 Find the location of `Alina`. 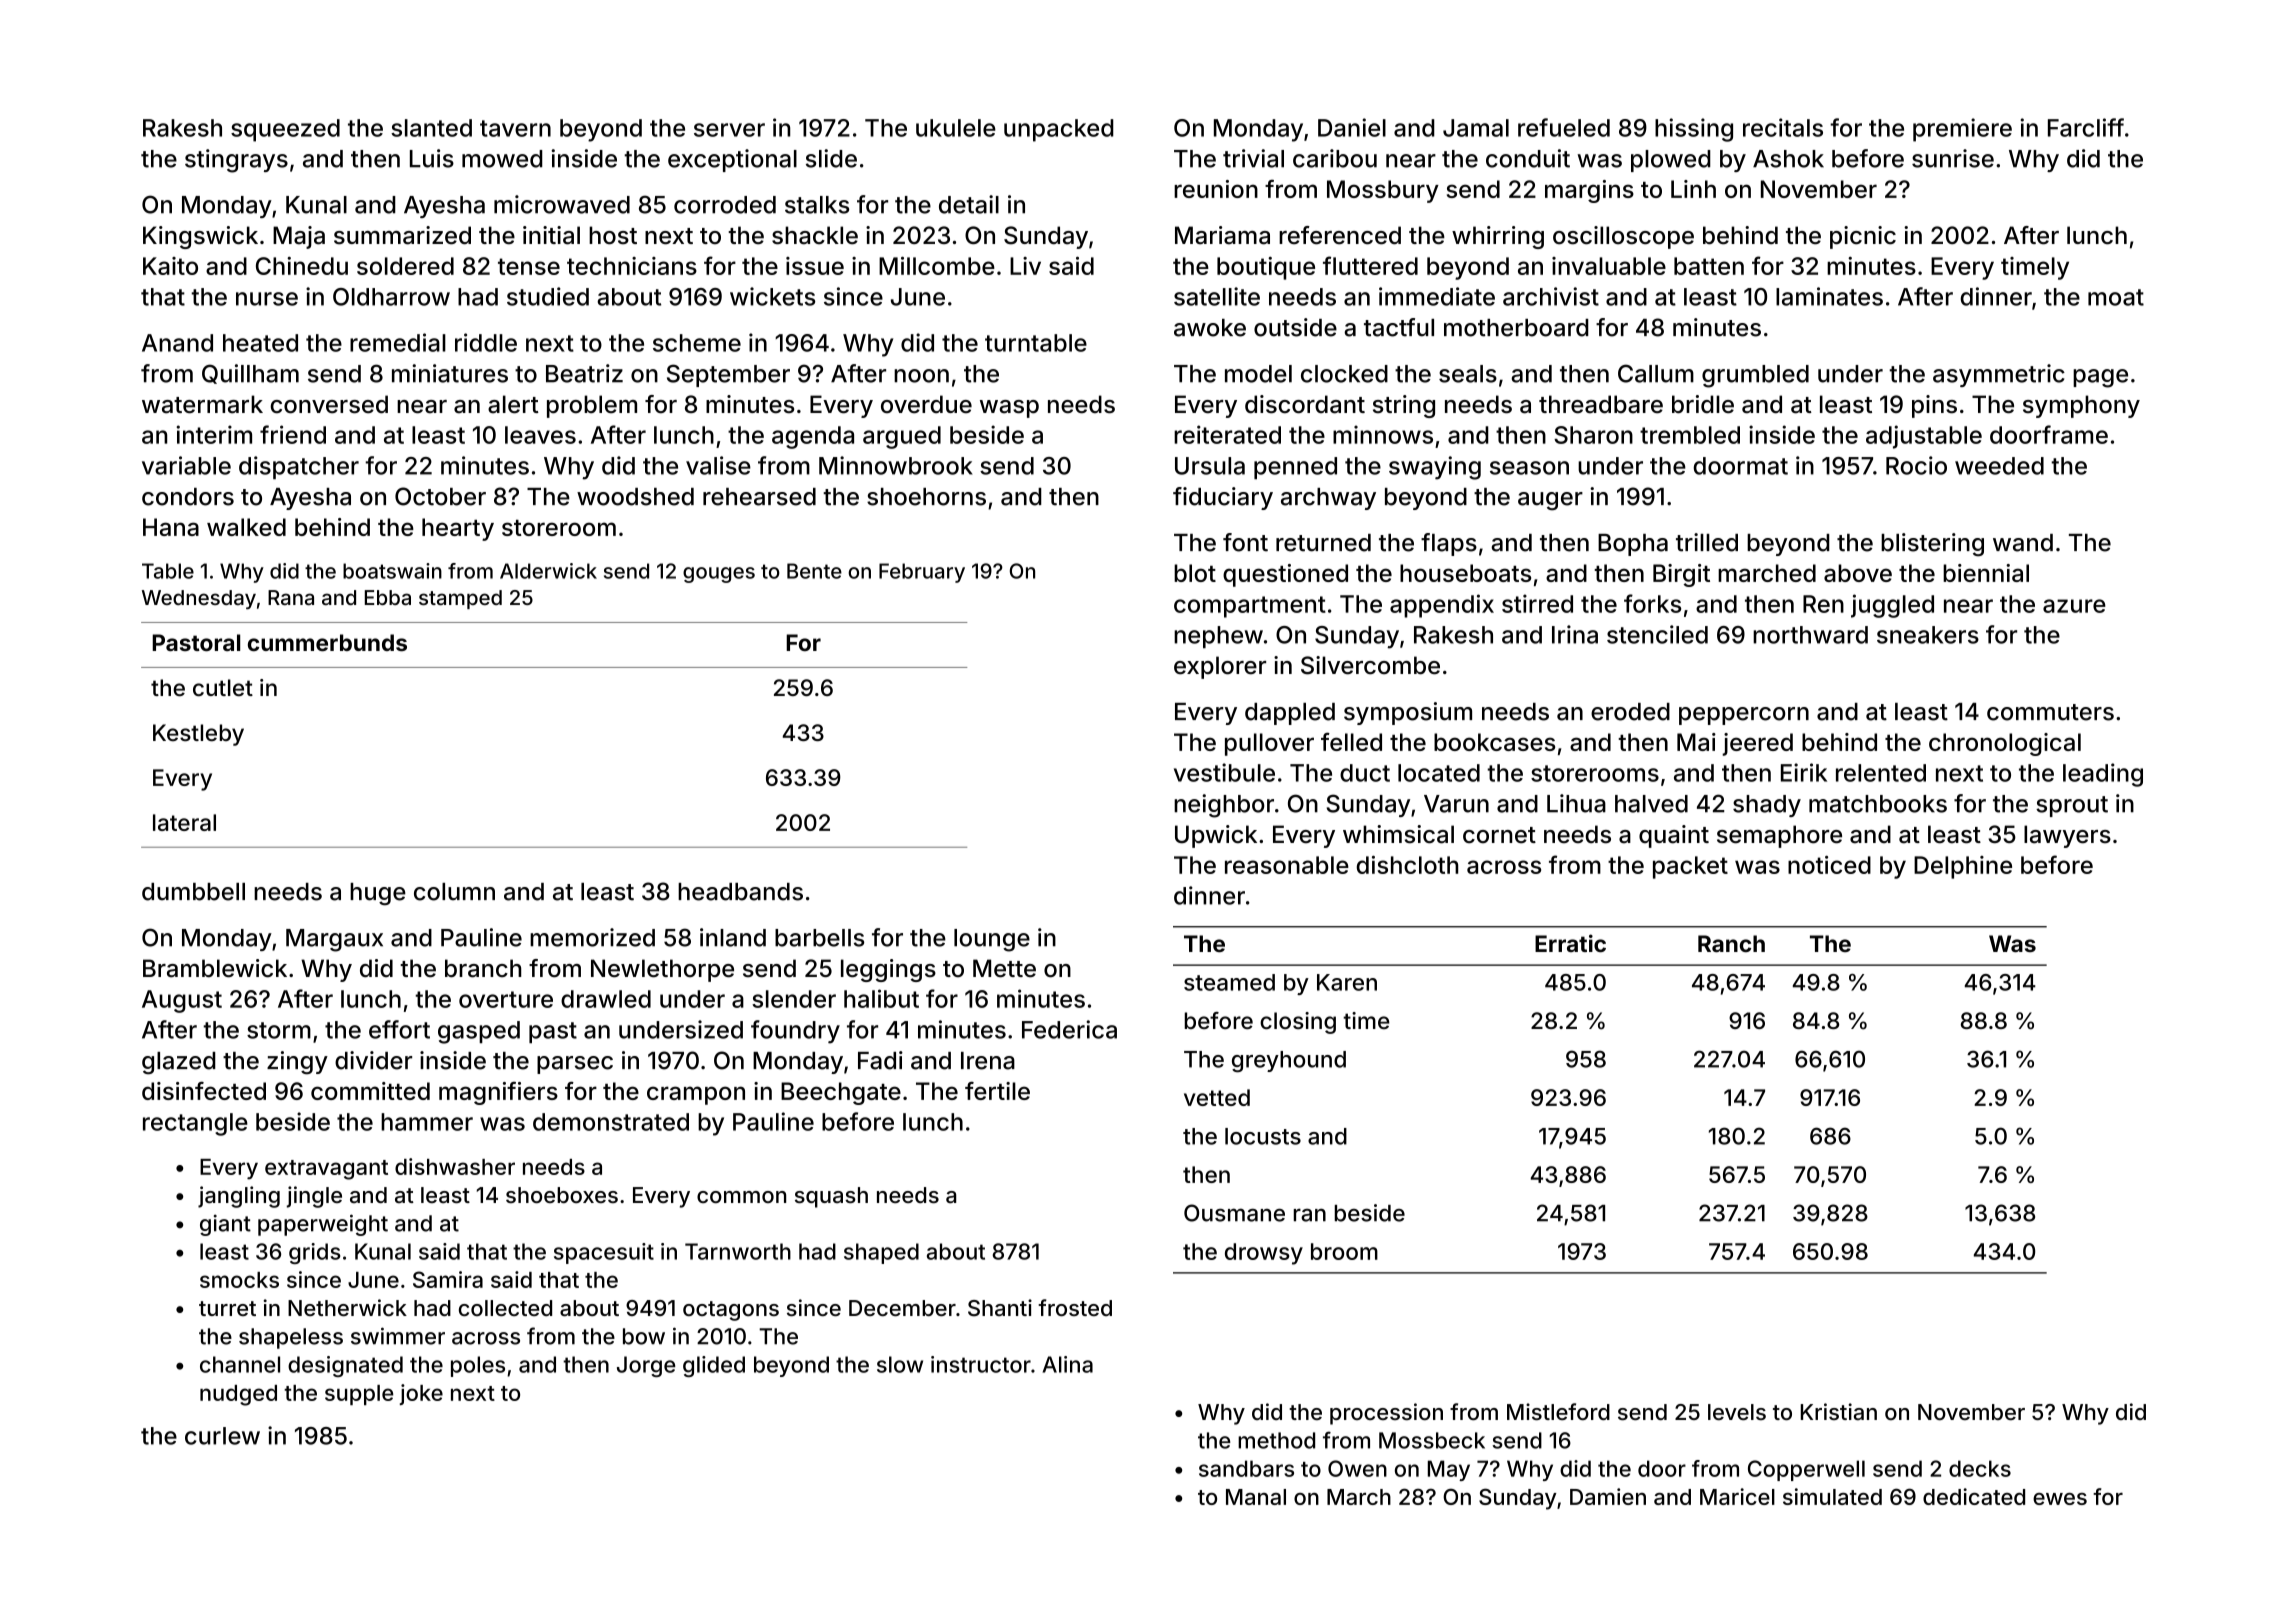

Alina is located at coordinates (1068, 1364).
